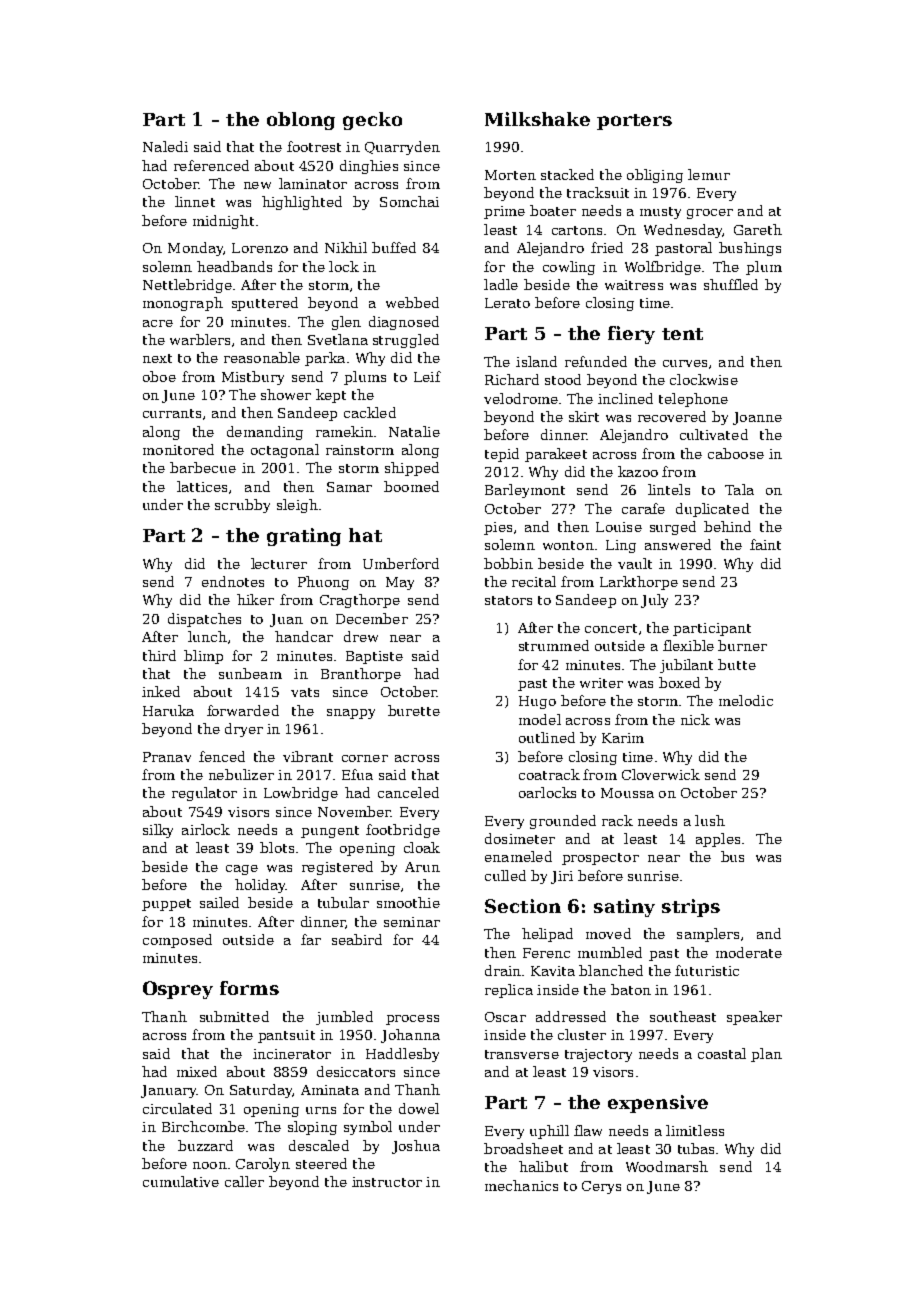 This page has width=924, height=1314. I want to click on forwarded, so click(243, 710).
